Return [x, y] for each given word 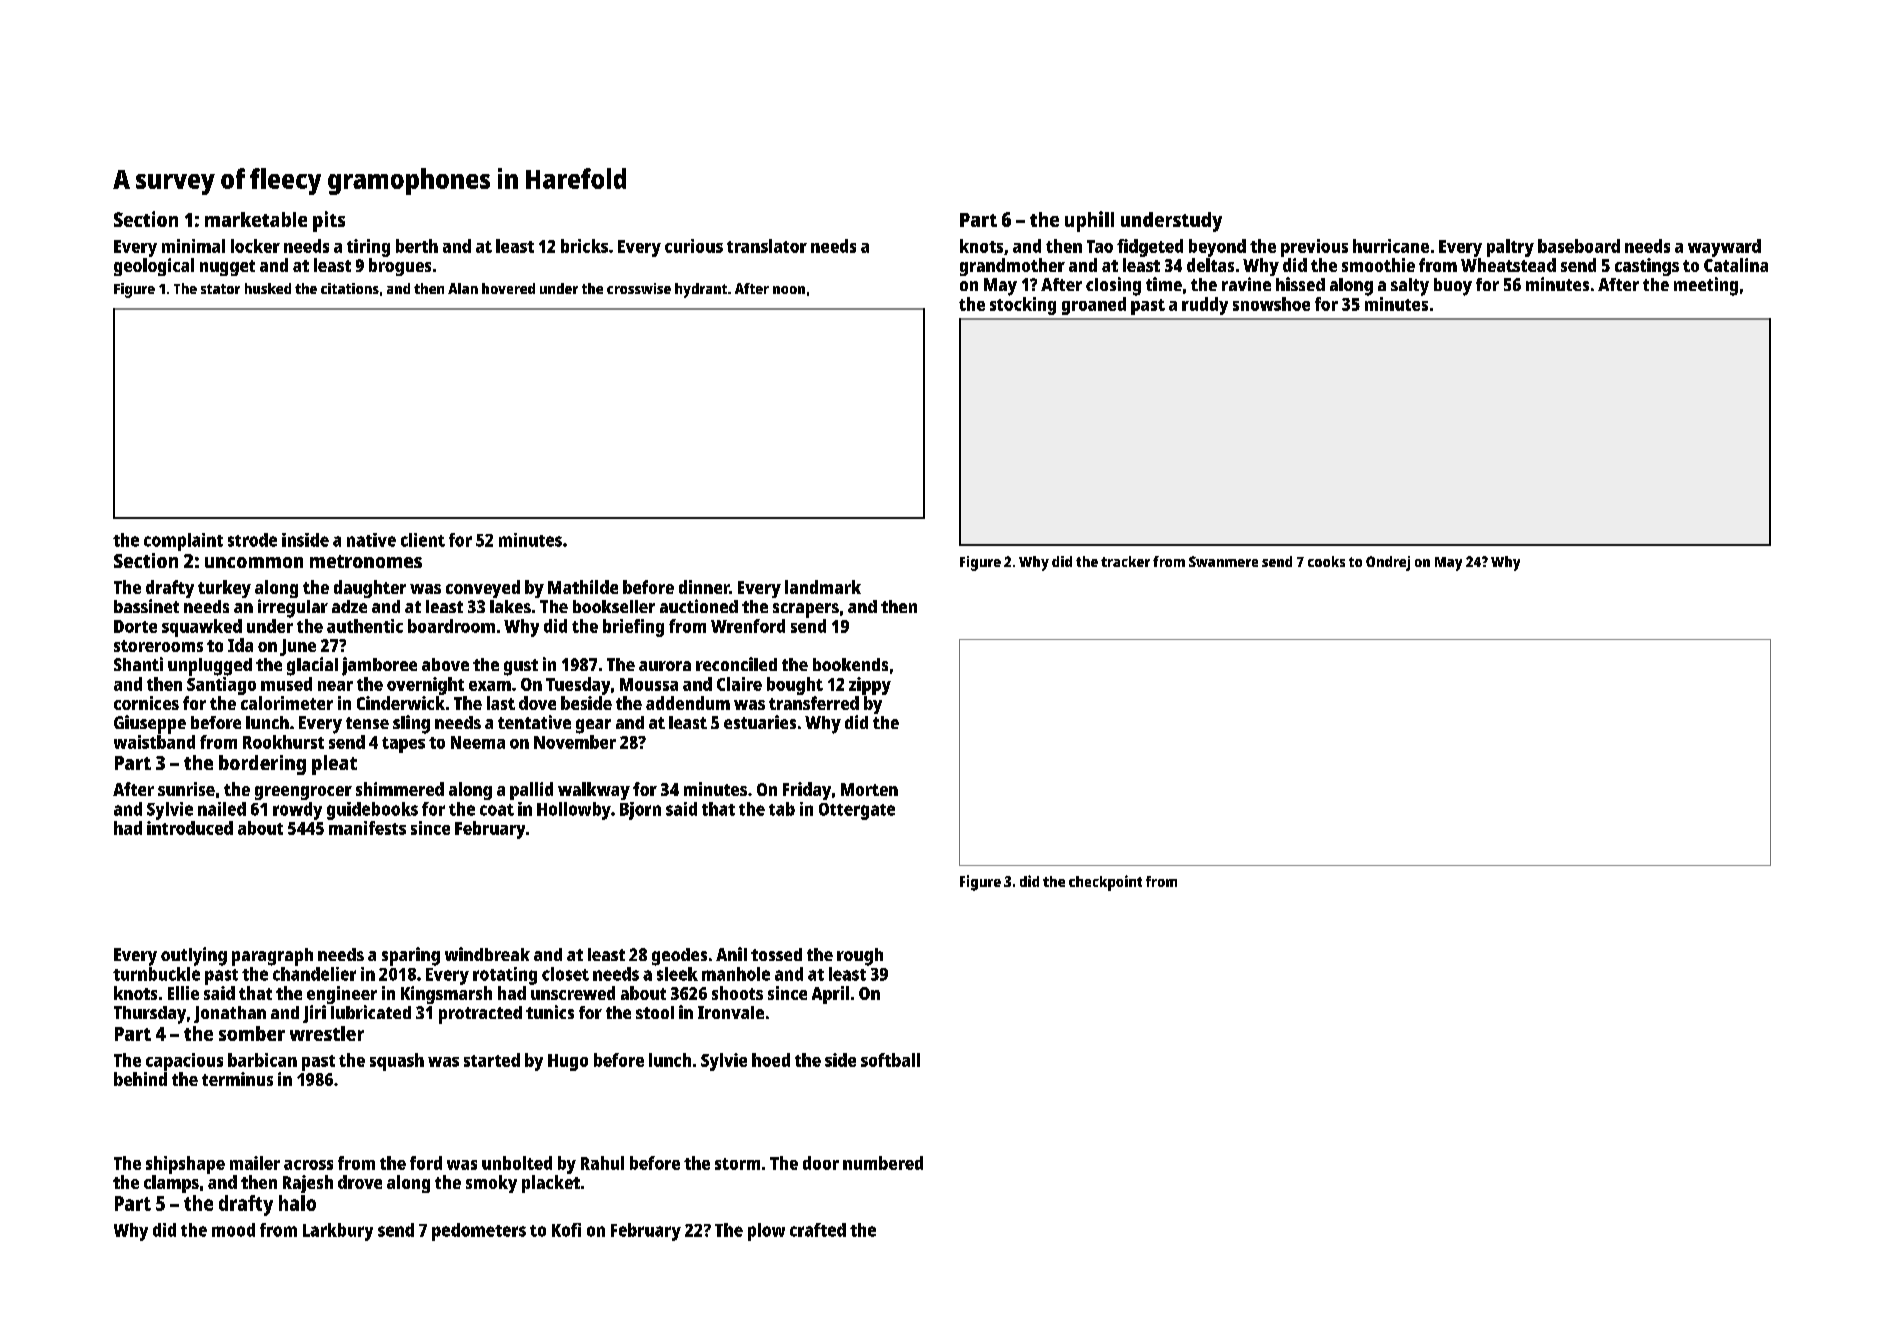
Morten [869, 789]
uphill [1089, 221]
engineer [342, 995]
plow [766, 1232]
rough [860, 957]
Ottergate [857, 811]
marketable [256, 219]
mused [286, 684]
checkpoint [1105, 883]
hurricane [1391, 246]
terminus [237, 1079]
